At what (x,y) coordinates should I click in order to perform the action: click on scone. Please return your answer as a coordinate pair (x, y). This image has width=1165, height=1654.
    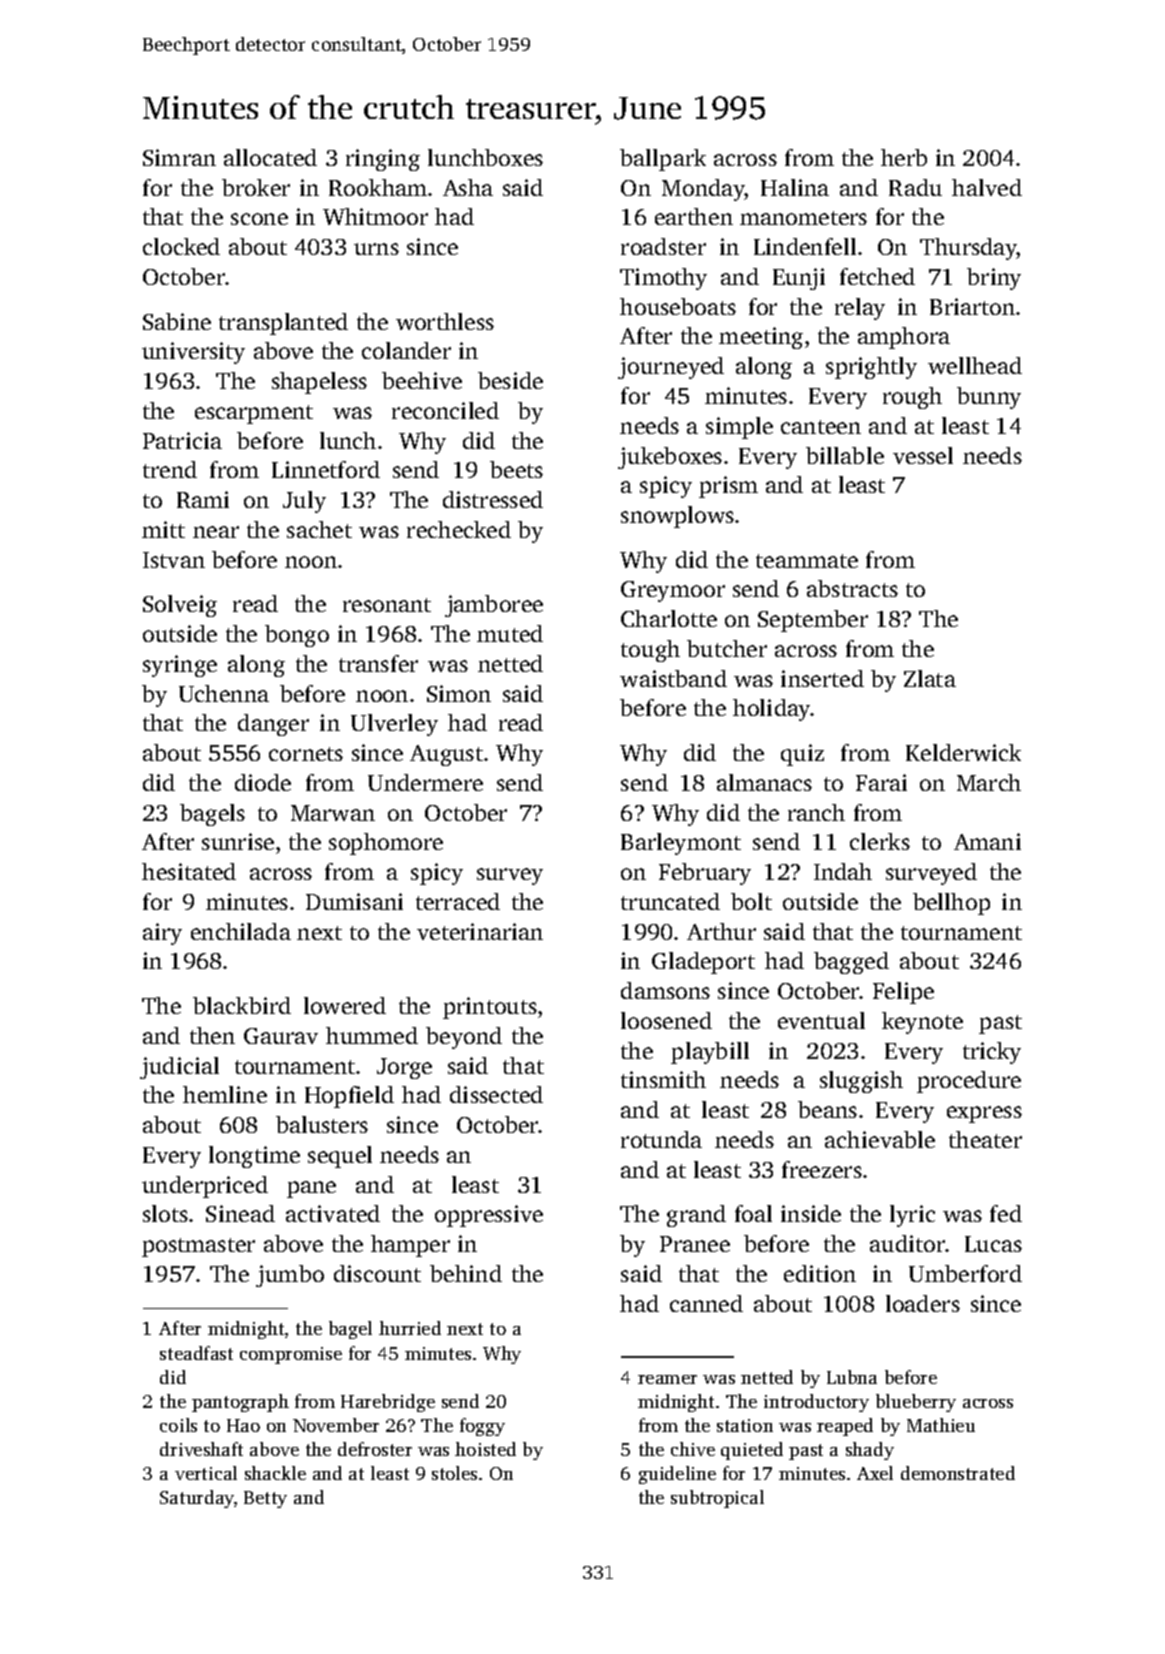
    Looking at the image, I should click on (259, 219).
